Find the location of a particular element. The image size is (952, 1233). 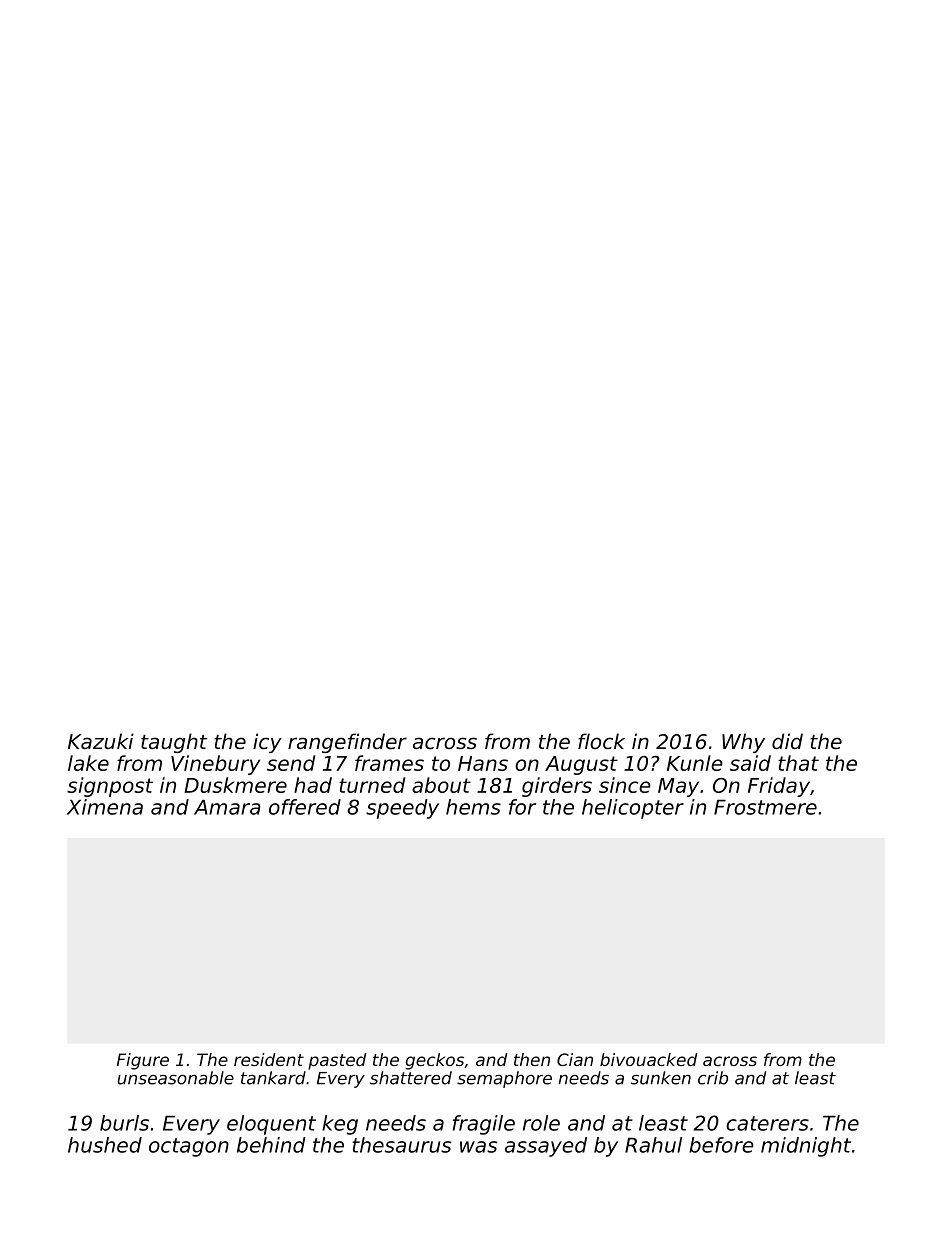

icy is located at coordinates (267, 743).
